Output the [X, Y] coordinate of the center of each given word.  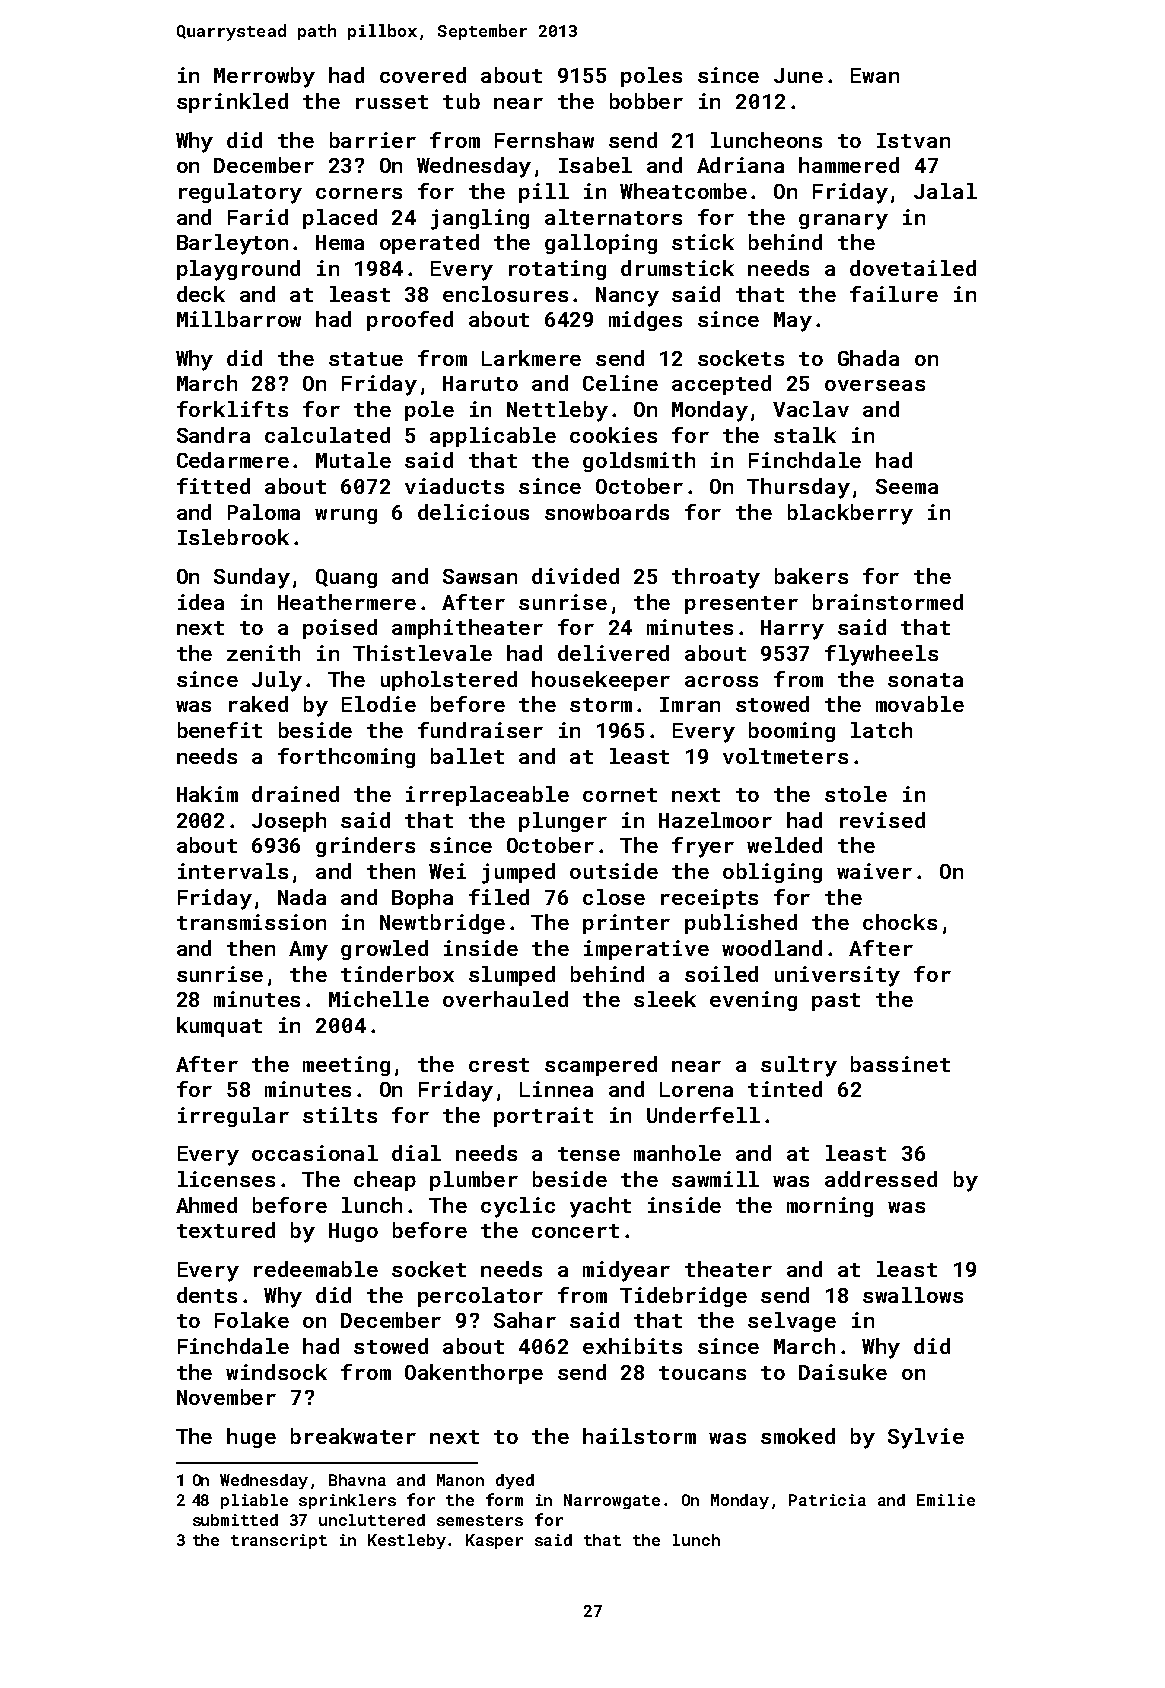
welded [784, 845]
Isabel [595, 165]
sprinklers [347, 1501]
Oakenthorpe [474, 1374]
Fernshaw [544, 140]
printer [626, 924]
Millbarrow [239, 319]
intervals [233, 871]
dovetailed [913, 268]
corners [359, 193]
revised [882, 820]
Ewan [875, 75]
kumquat [219, 1027]
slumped [512, 976]
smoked [798, 1436]
